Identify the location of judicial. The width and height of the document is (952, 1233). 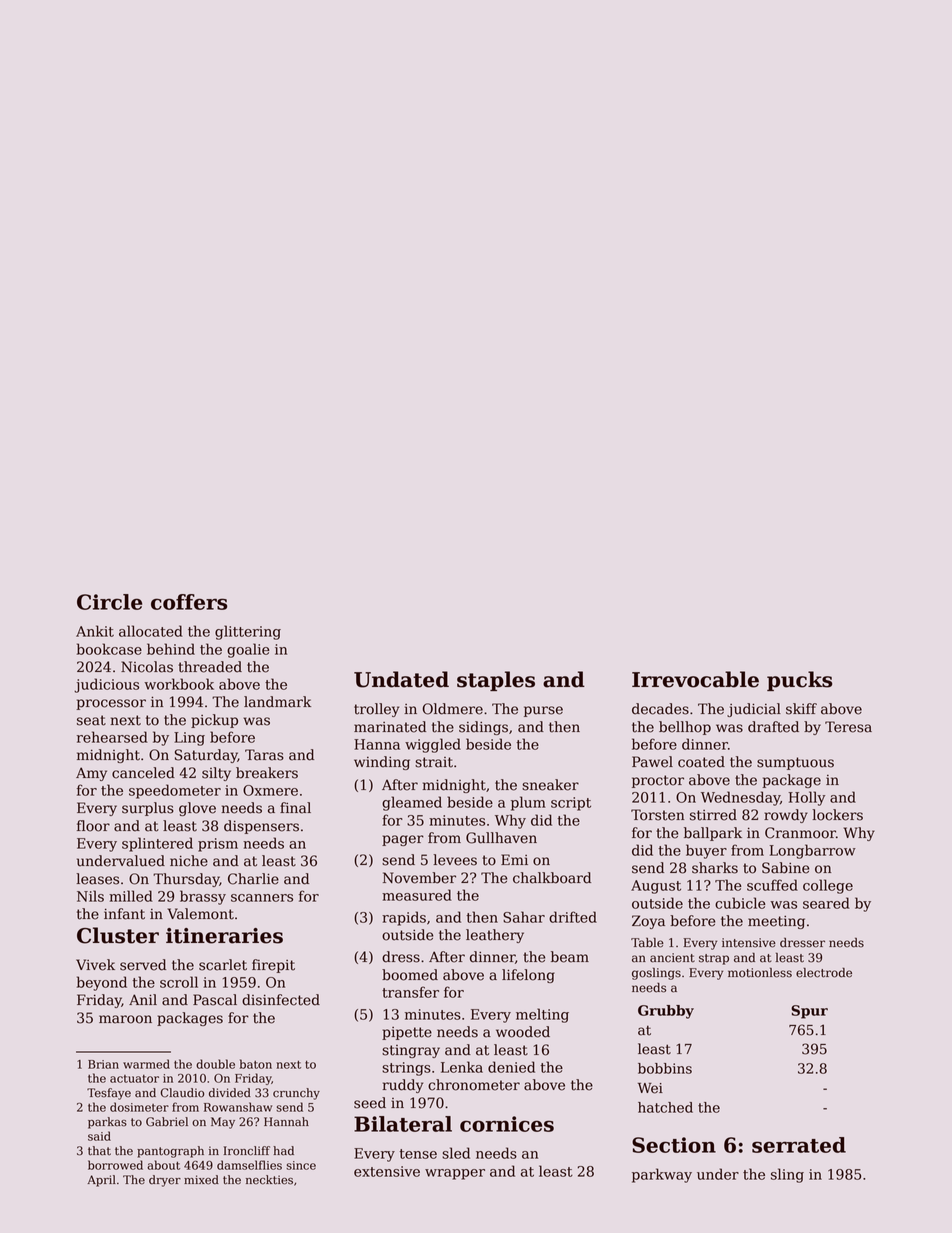
(754, 710).
